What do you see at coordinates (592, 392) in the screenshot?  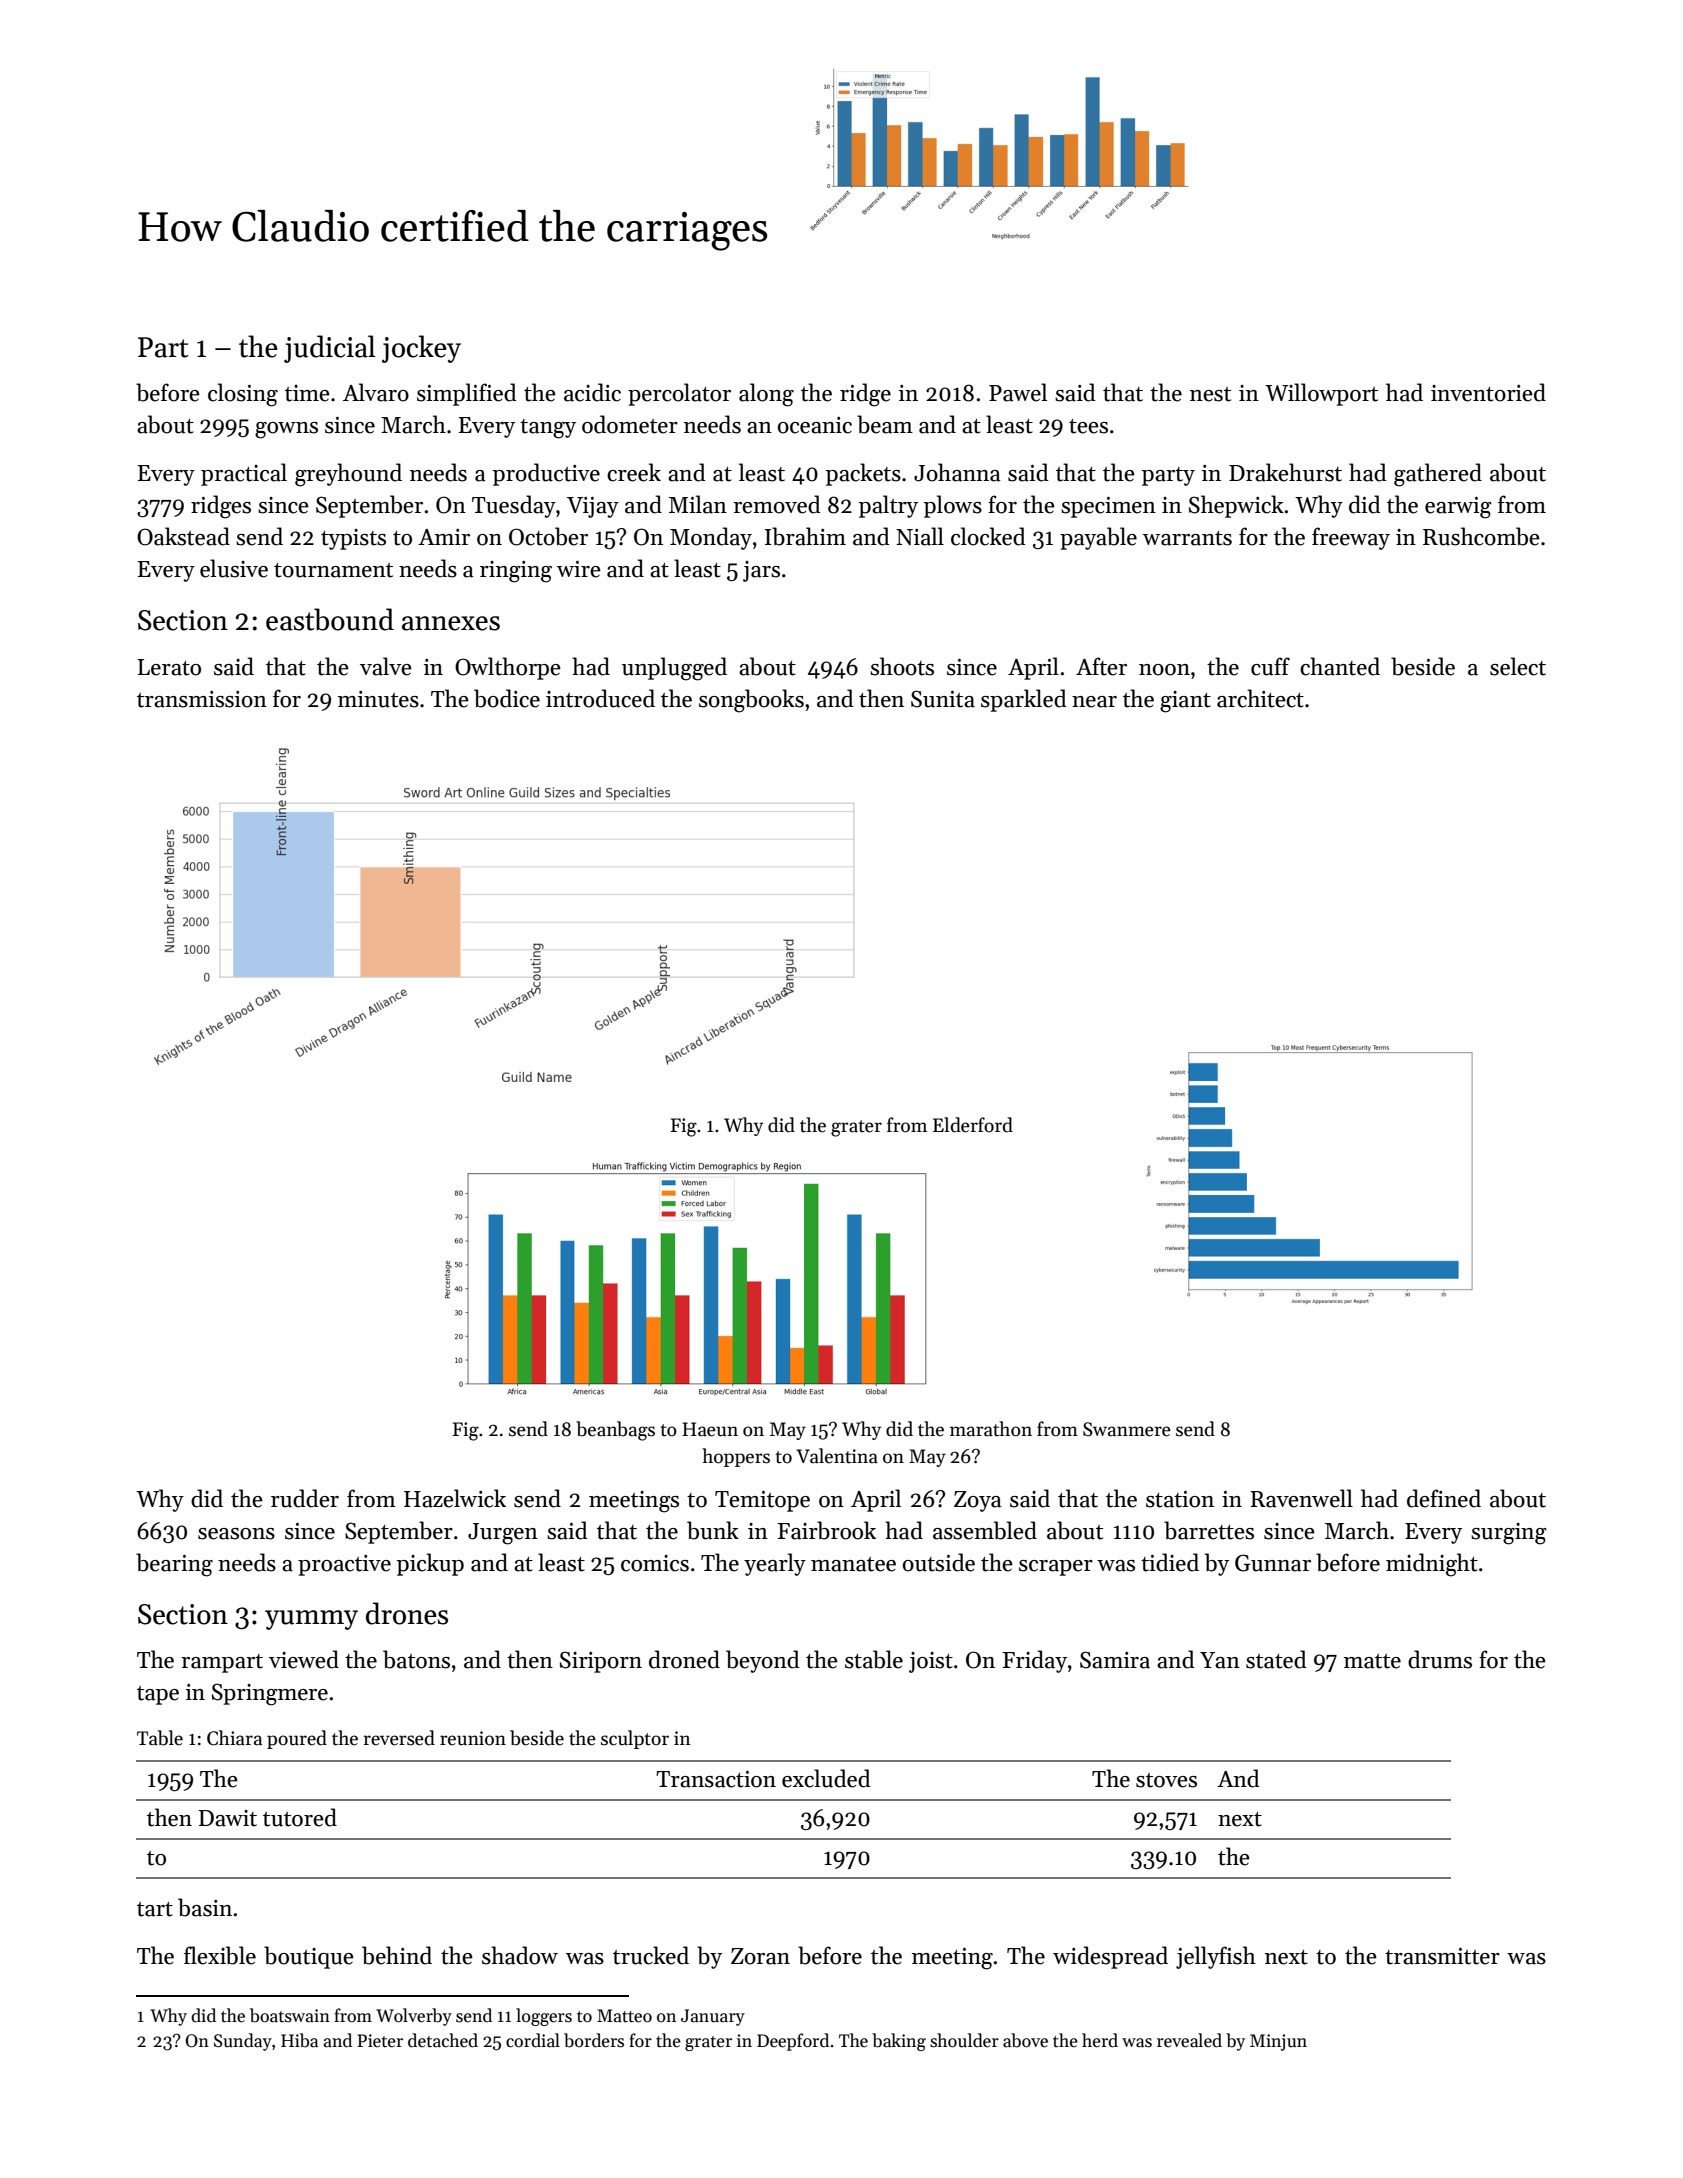 I see `acidic` at bounding box center [592, 392].
